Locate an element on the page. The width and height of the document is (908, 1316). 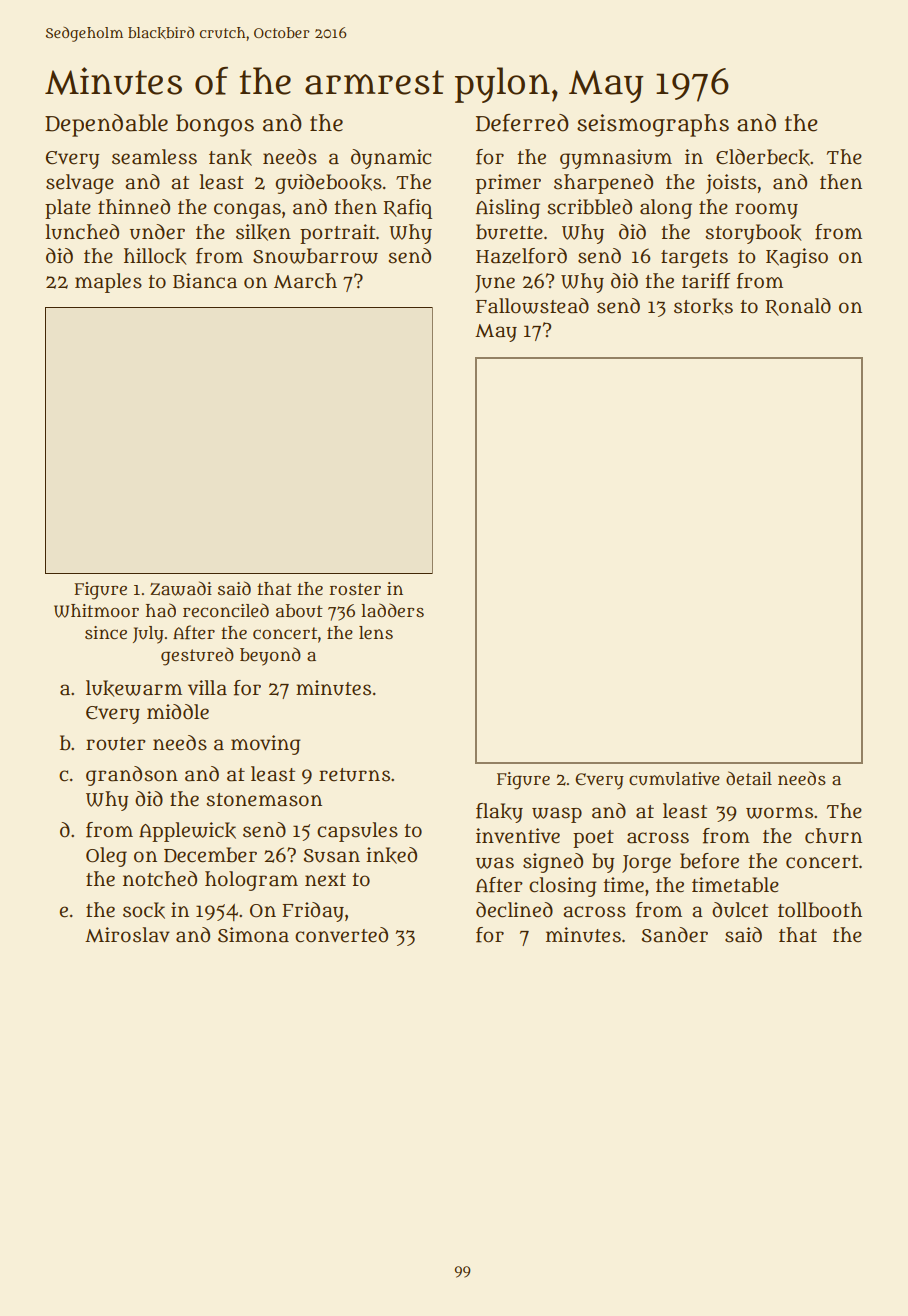
thinned is located at coordinates (134, 207).
